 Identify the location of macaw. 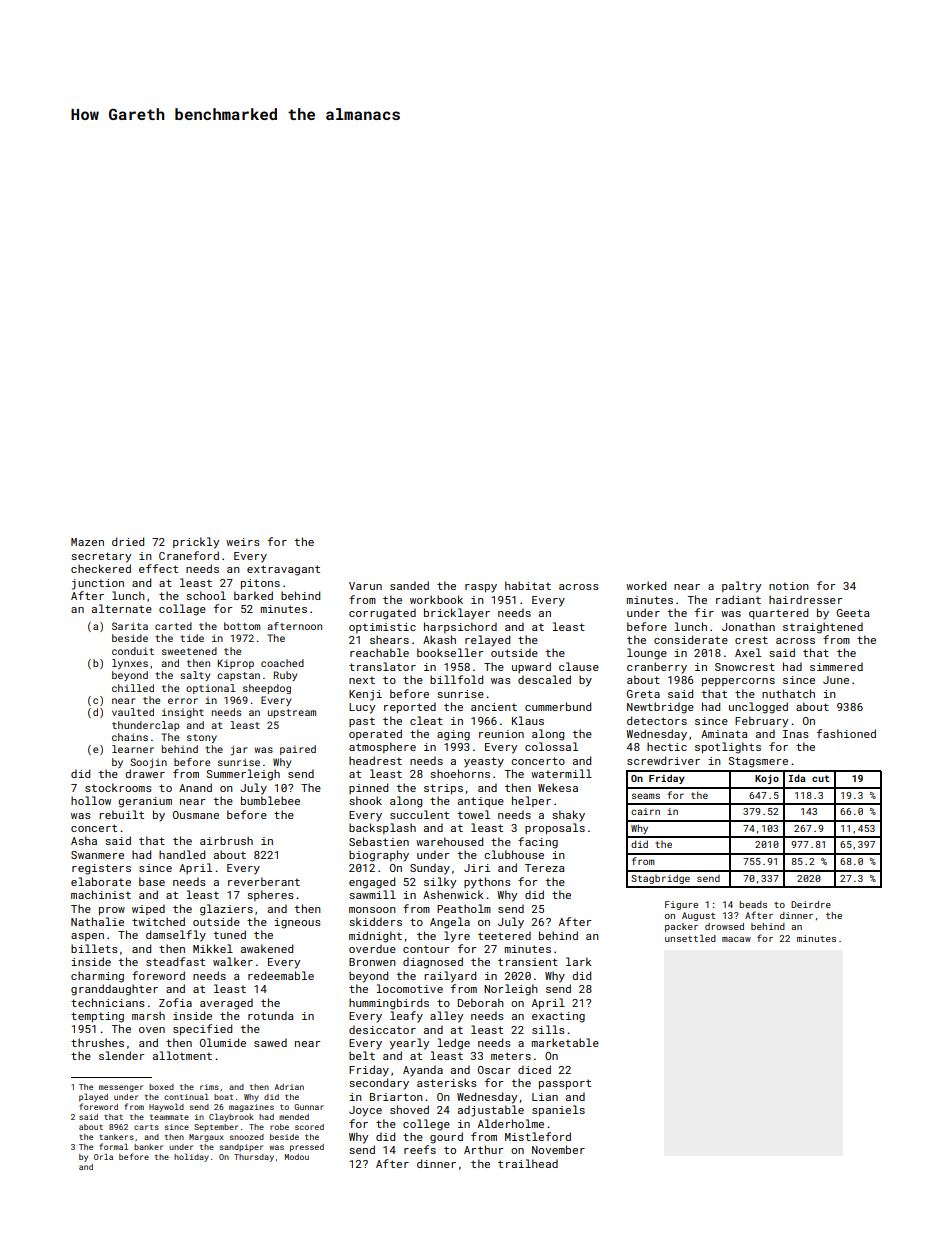
(736, 939).
